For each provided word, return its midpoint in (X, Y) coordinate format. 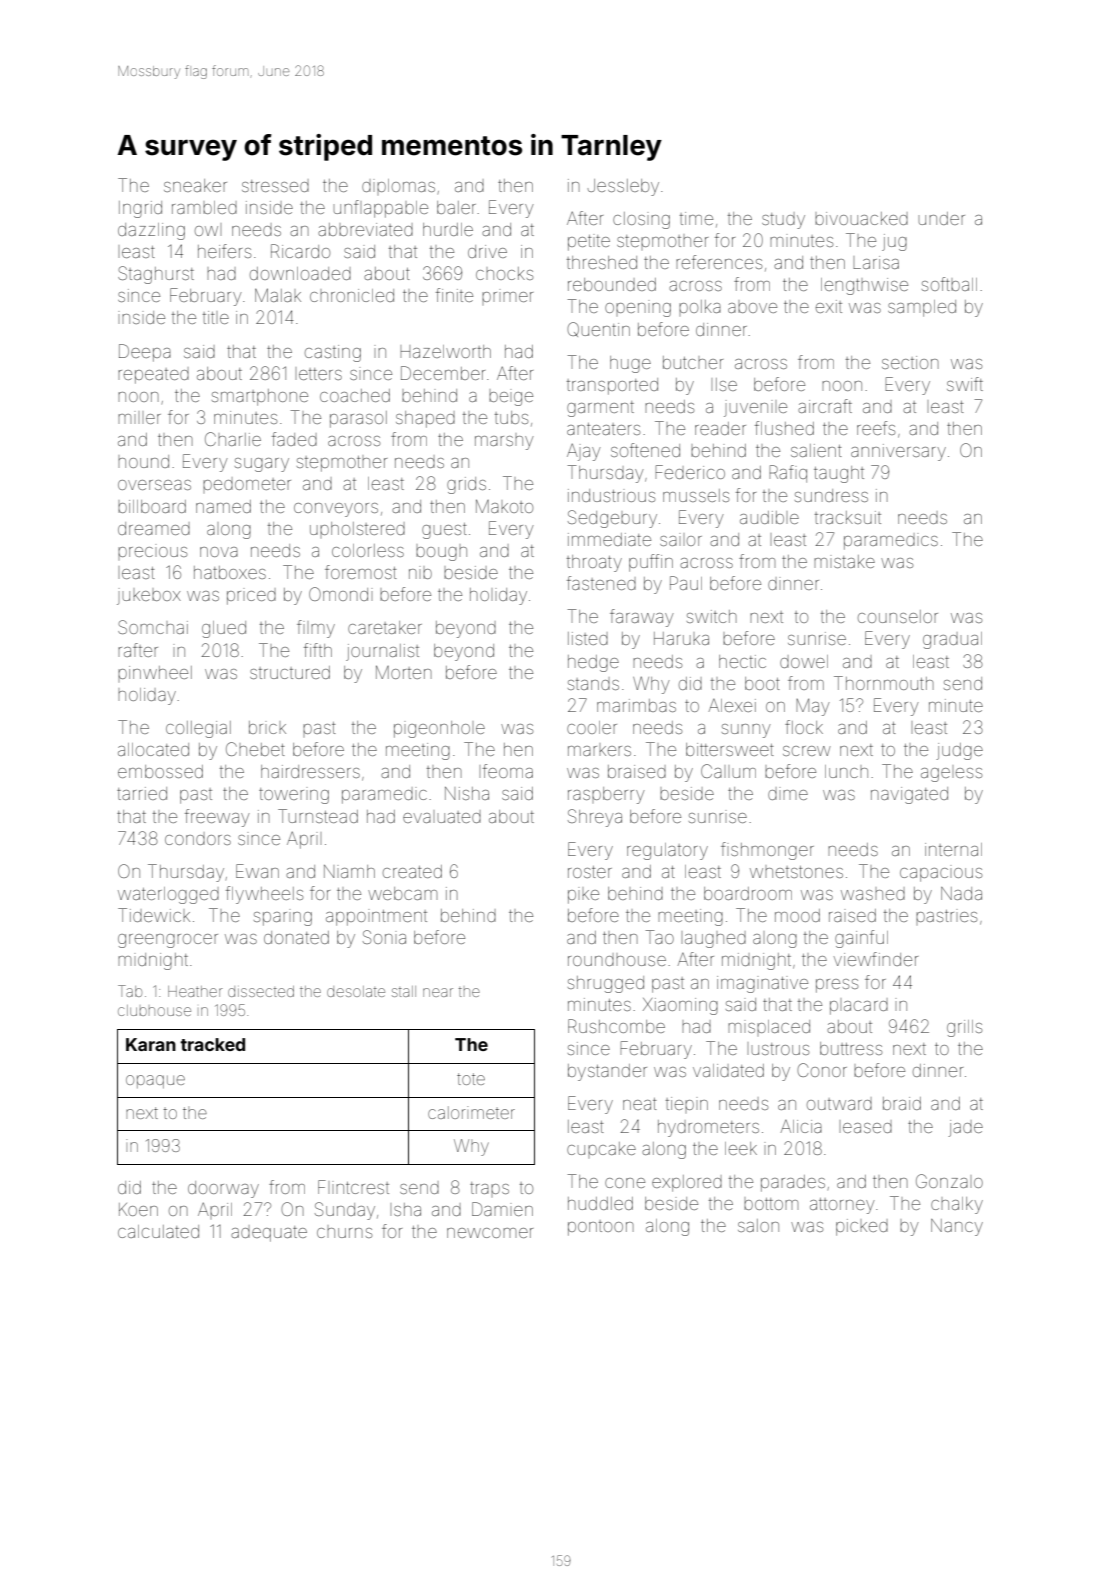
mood (797, 915)
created (412, 871)
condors (198, 838)
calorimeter (471, 1112)
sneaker (195, 185)
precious (152, 552)
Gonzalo (949, 1181)
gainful (861, 939)
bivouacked (861, 218)
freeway (217, 818)
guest (444, 531)
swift (965, 384)
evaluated (442, 816)
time (696, 218)
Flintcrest (353, 1187)
